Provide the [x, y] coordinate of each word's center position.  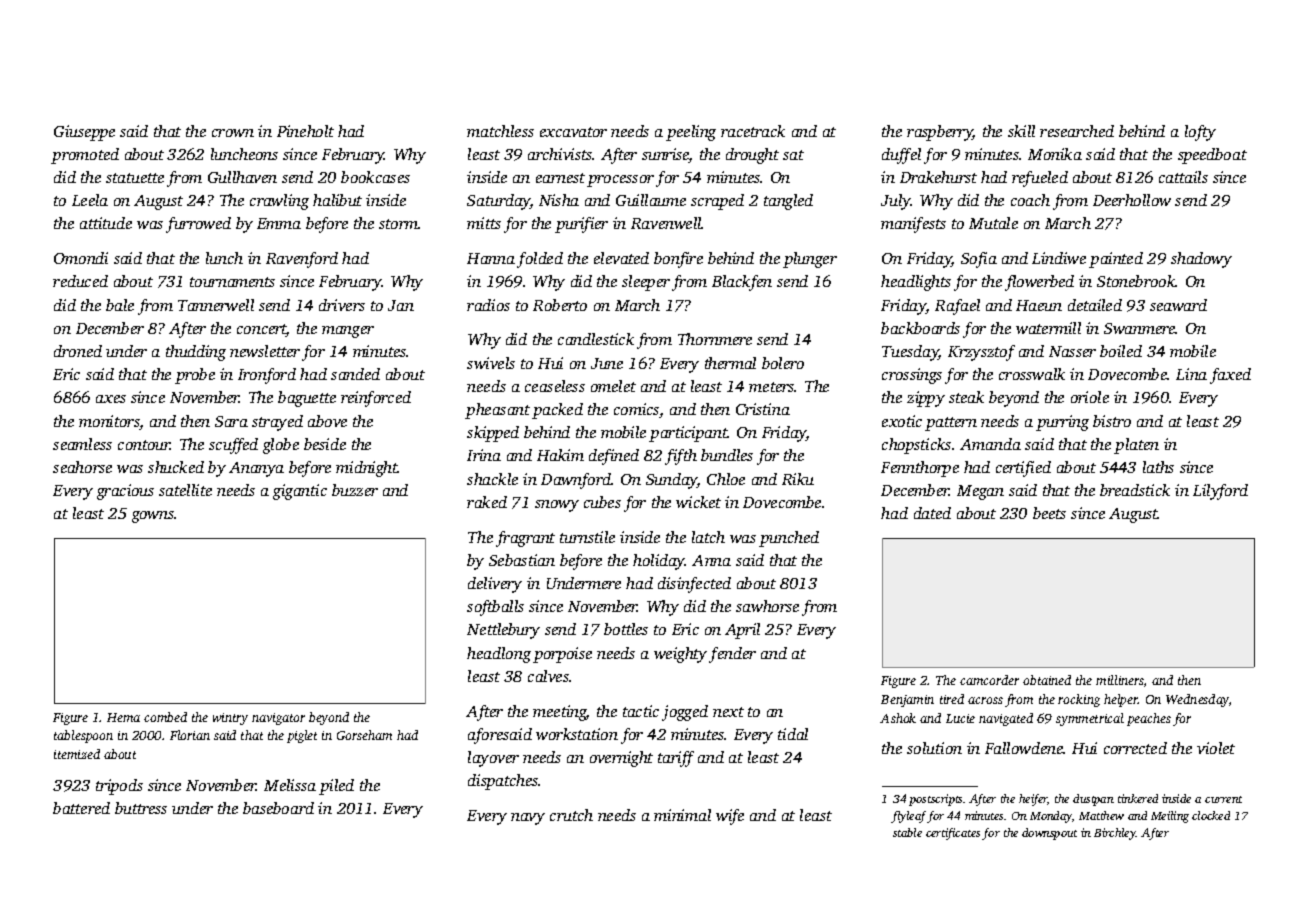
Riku [798, 479]
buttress [141, 808]
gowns [153, 517]
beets [1049, 513]
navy [528, 819]
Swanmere [1140, 328]
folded [540, 260]
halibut [337, 200]
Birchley [1115, 834]
